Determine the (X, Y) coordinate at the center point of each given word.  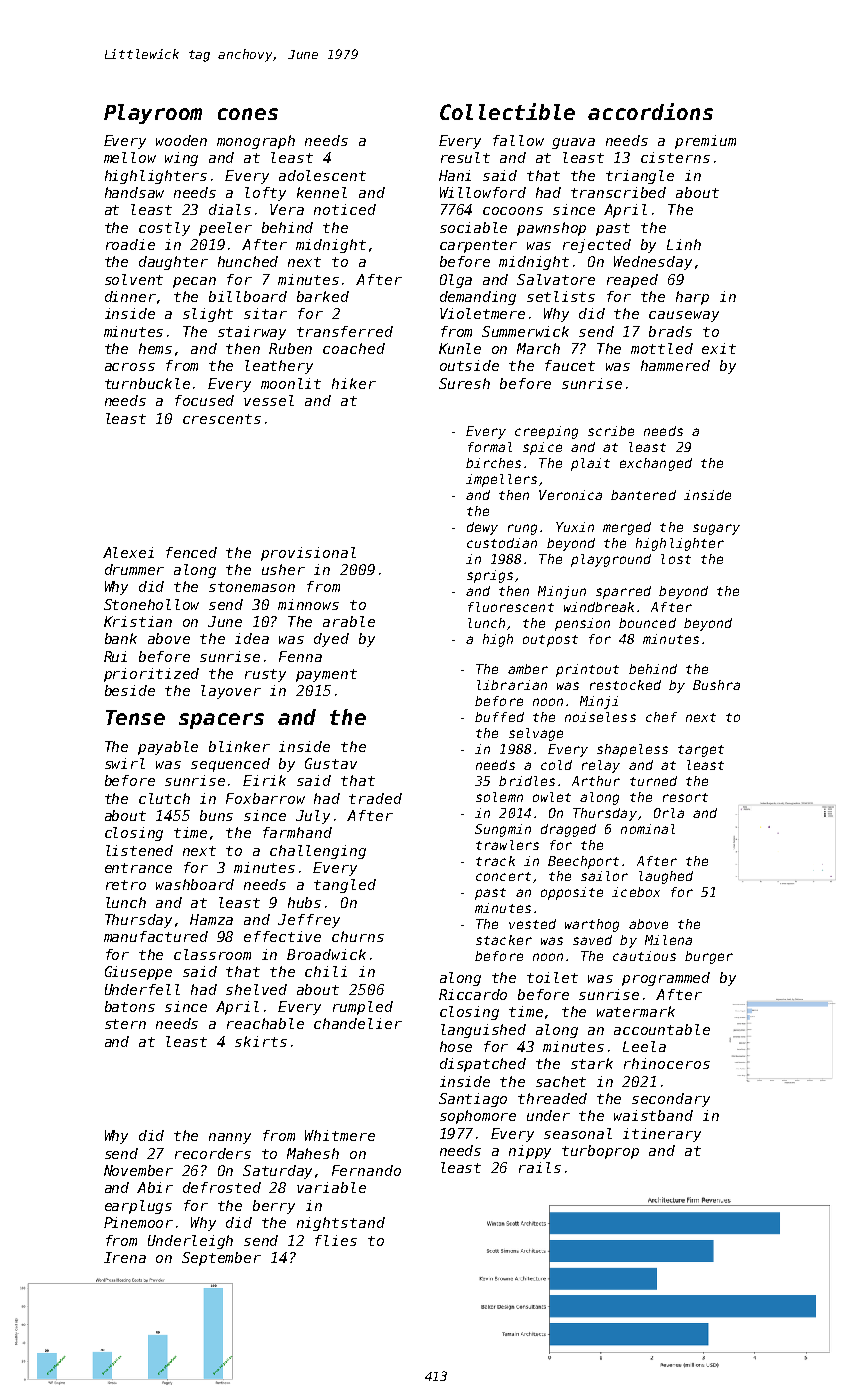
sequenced (230, 765)
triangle (640, 177)
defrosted (222, 1187)
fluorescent (511, 607)
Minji (599, 702)
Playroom (153, 114)
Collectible (507, 111)
